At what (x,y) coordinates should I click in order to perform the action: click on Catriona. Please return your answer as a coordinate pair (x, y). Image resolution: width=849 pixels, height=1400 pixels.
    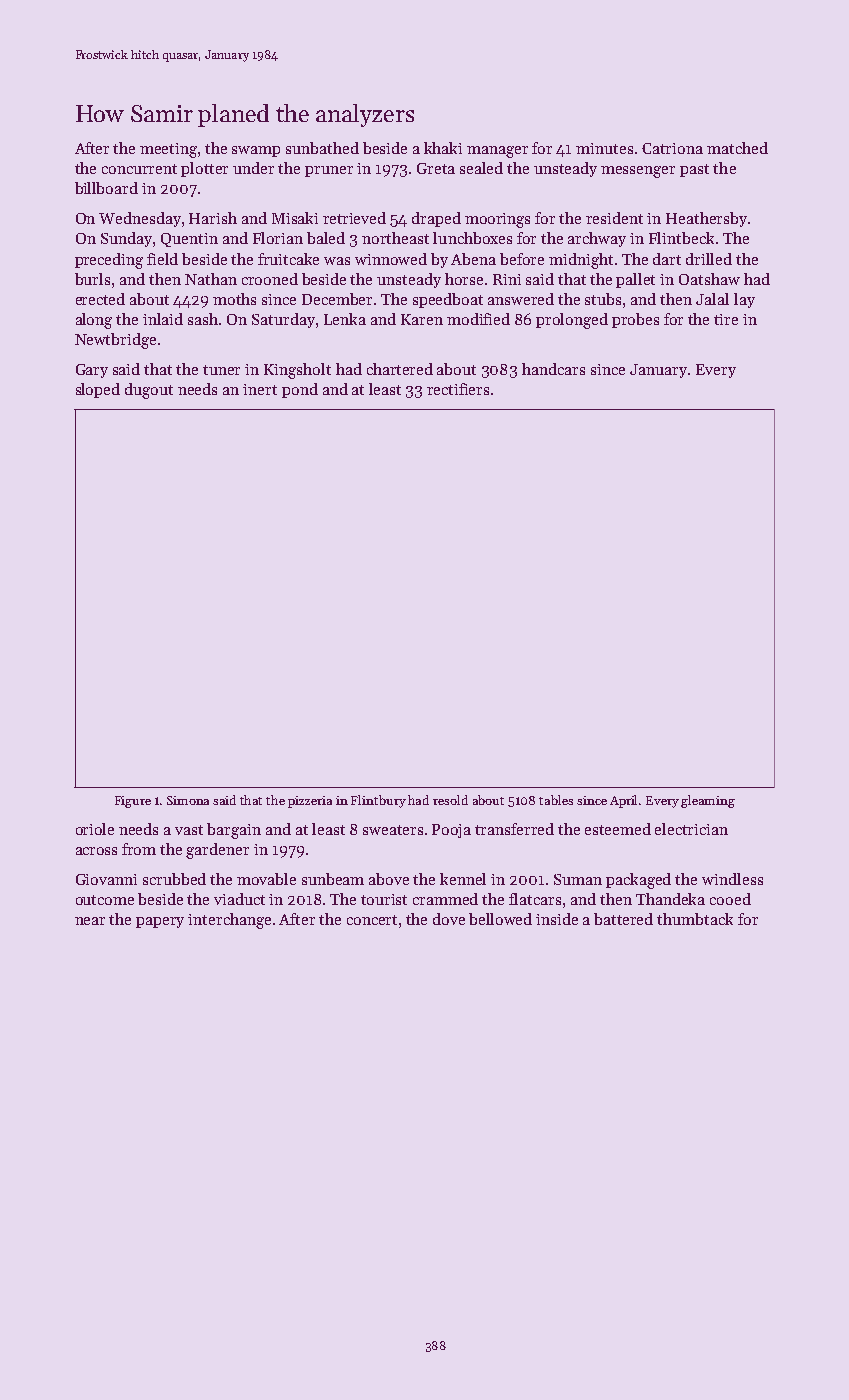
    Looking at the image, I should click on (672, 148).
